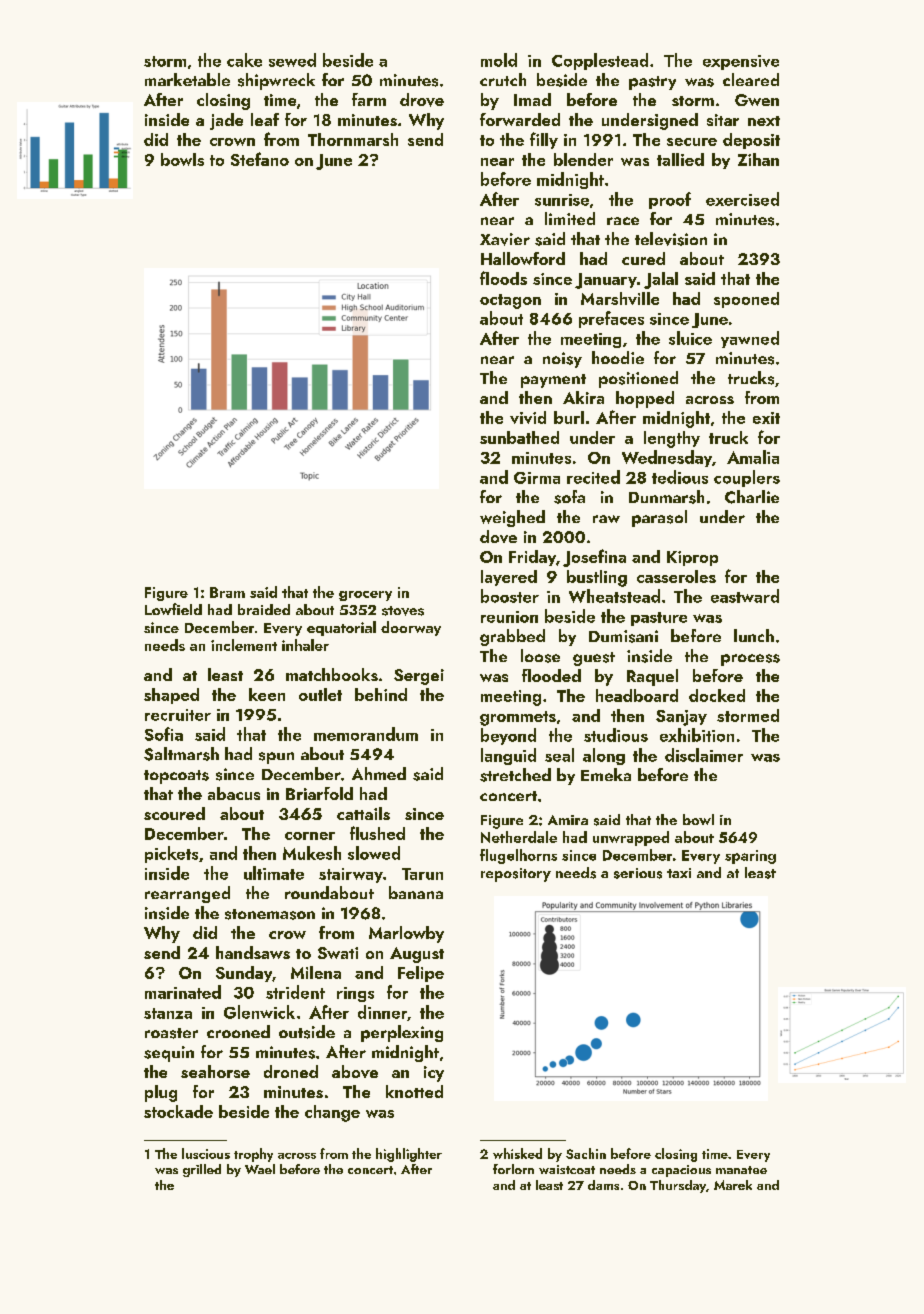 The image size is (924, 1314). What do you see at coordinates (164, 734) in the image?
I see `Sofia` at bounding box center [164, 734].
